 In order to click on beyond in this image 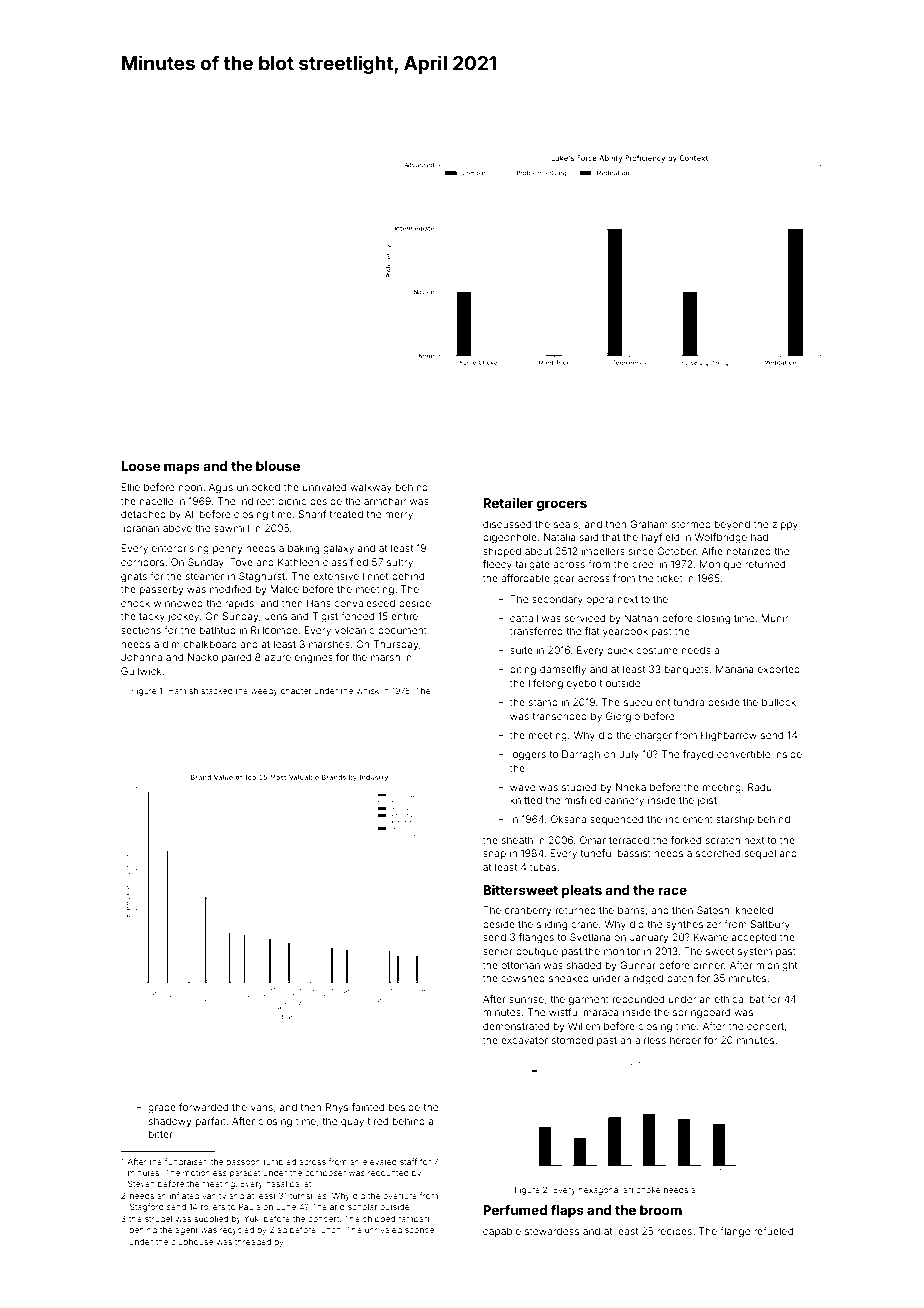, I will do `click(732, 525)`.
